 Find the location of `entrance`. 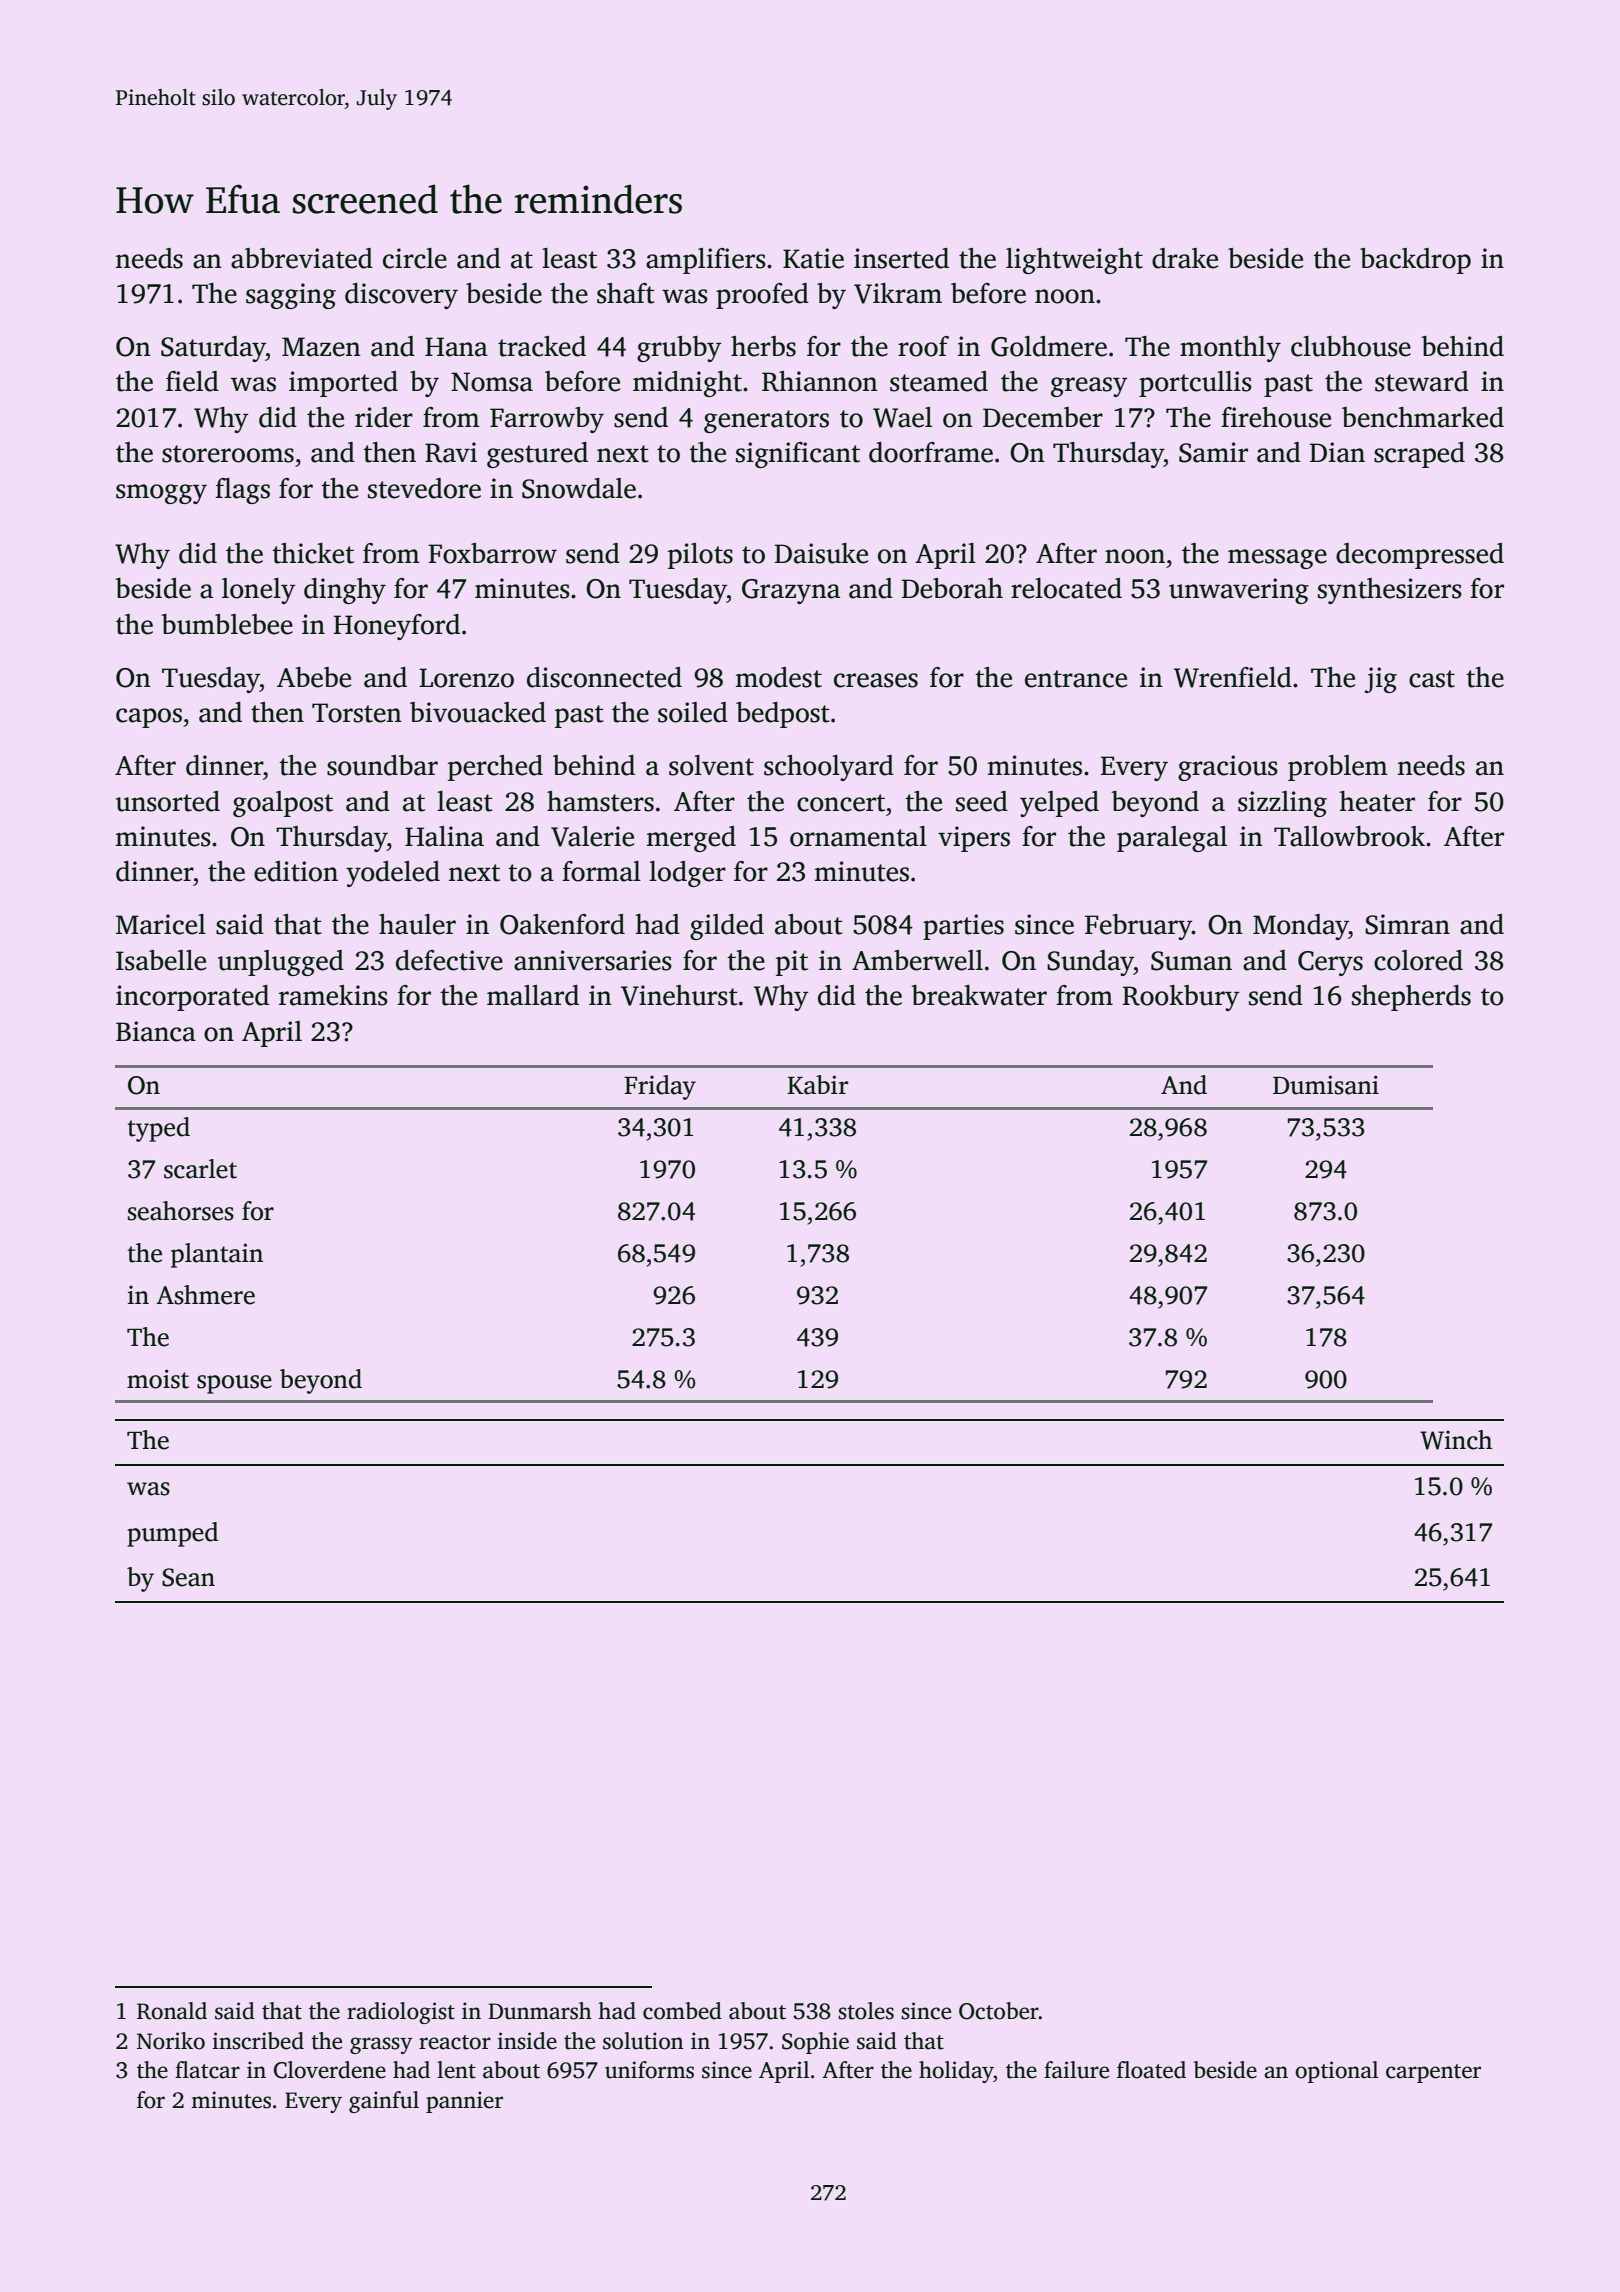

entrance is located at coordinates (1076, 679).
